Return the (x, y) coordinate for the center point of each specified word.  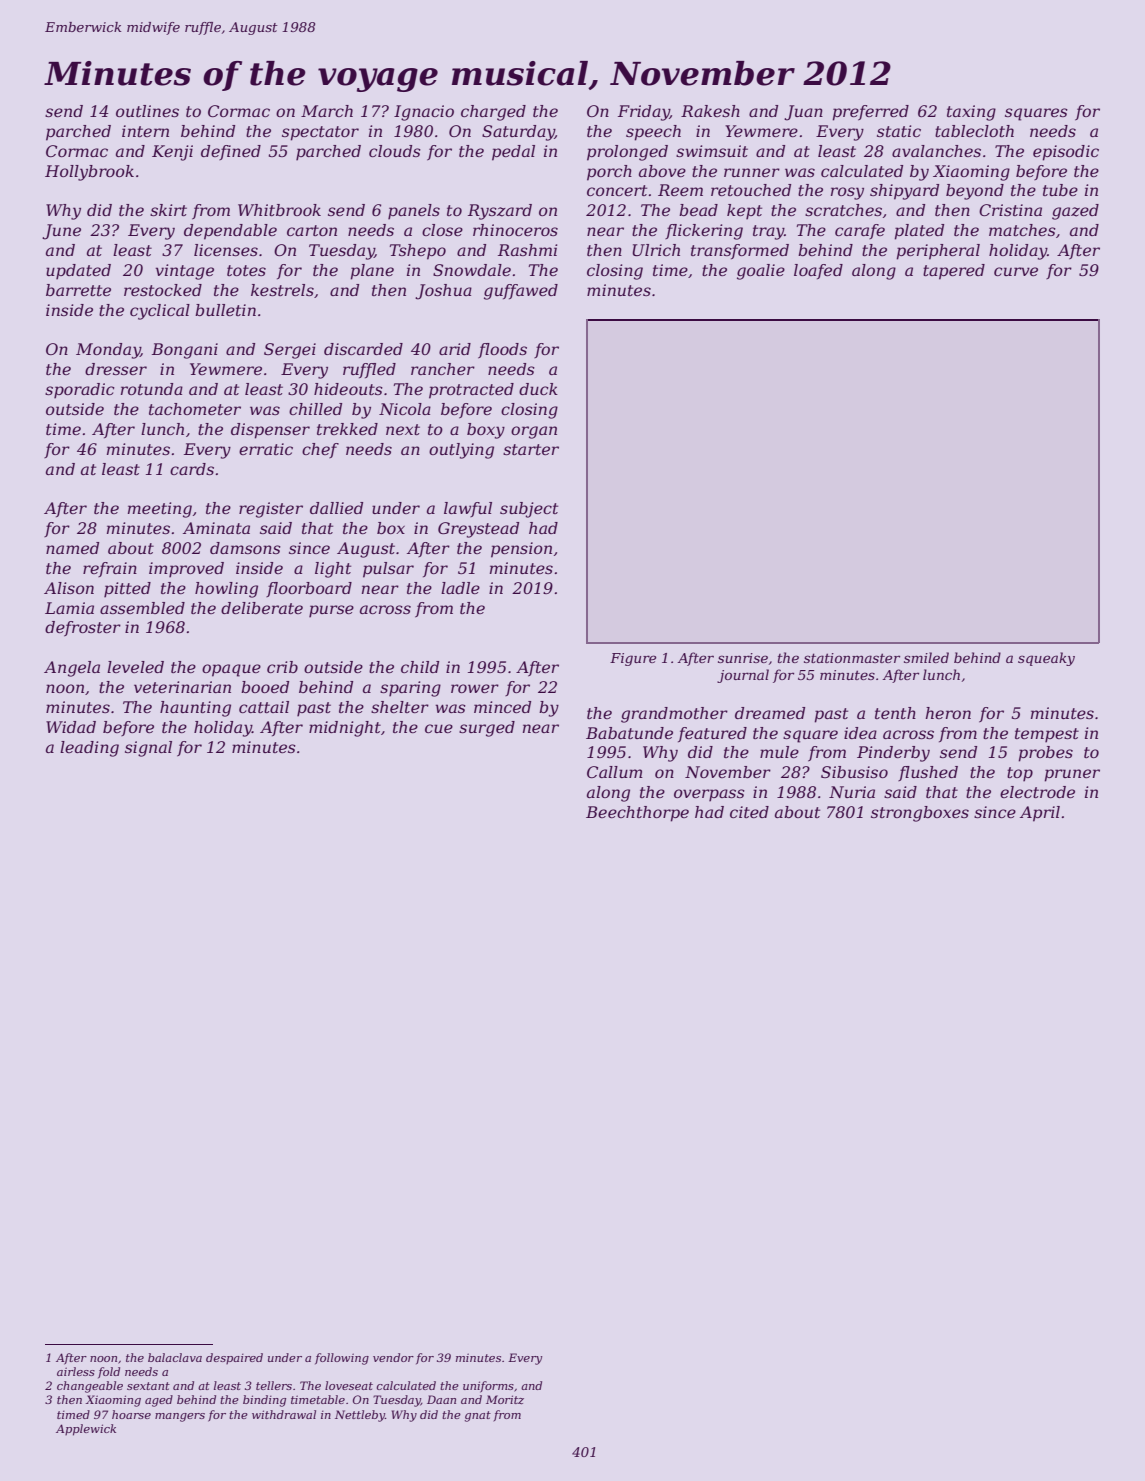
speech (653, 133)
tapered (954, 272)
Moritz (505, 1399)
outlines (147, 111)
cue (439, 728)
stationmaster (852, 658)
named (72, 548)
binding (264, 1401)
